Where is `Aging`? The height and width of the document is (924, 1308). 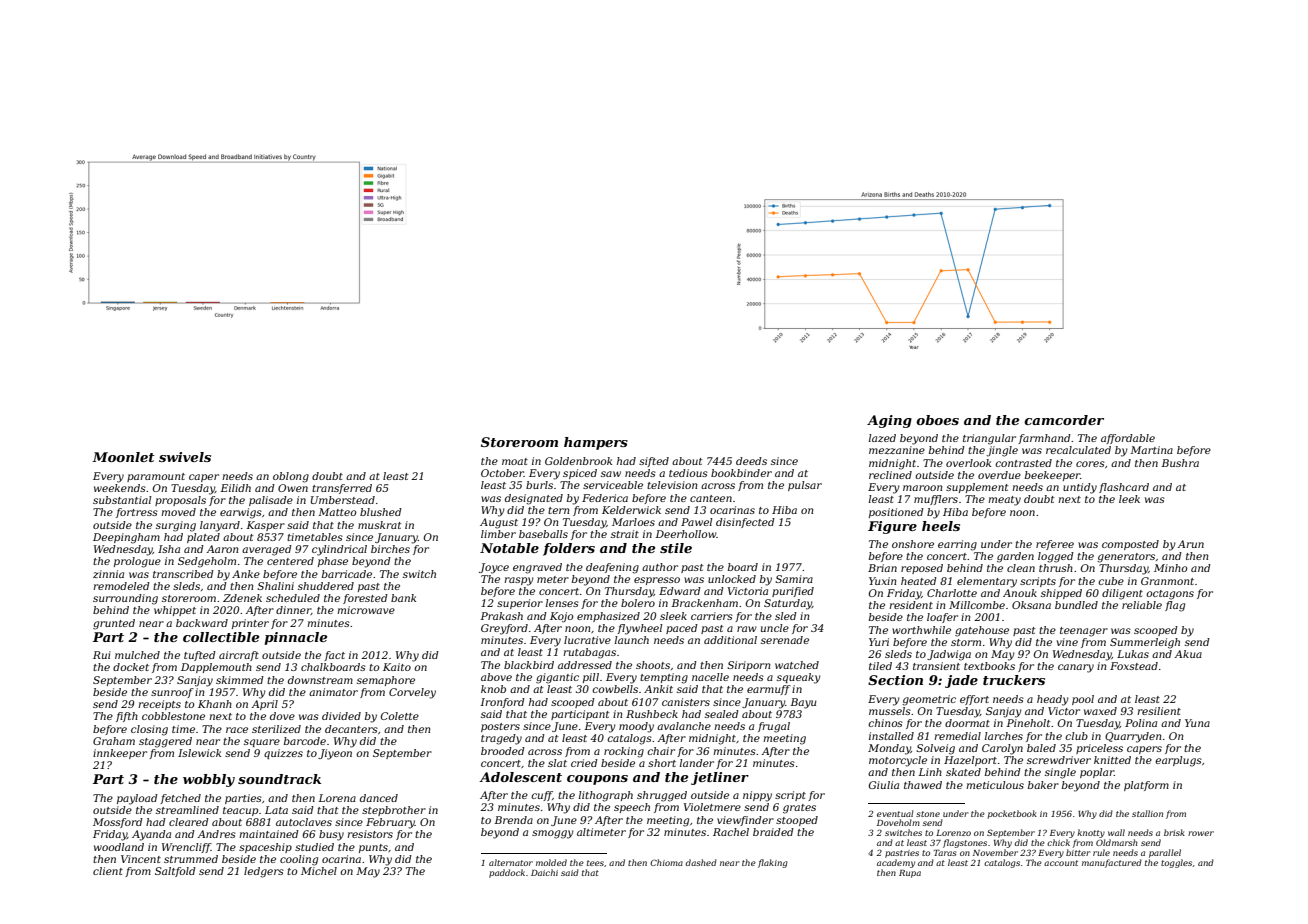 Aging is located at coordinates (889, 421).
